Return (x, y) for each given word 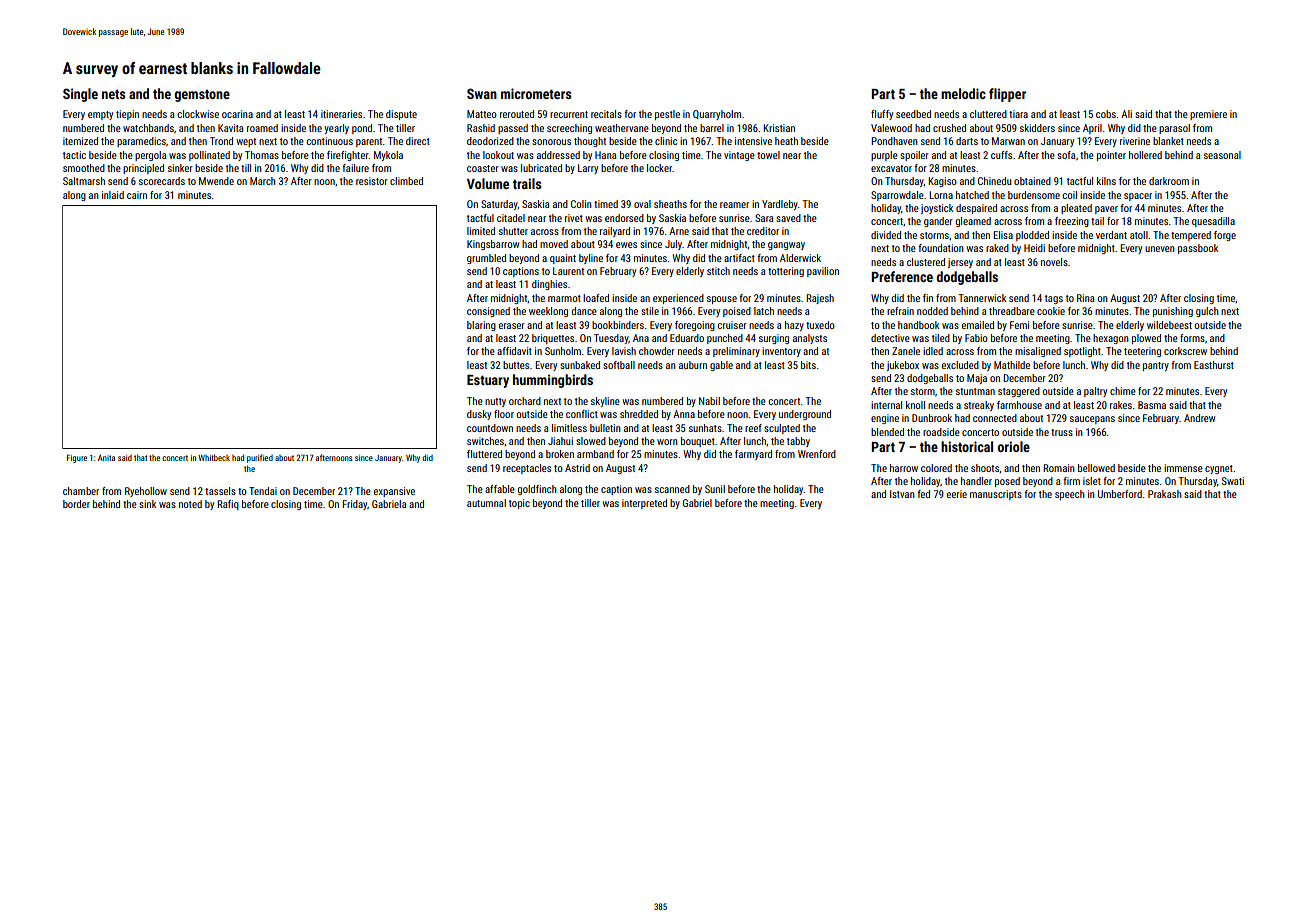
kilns (1106, 181)
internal (886, 405)
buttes (516, 365)
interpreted (644, 504)
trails (527, 183)
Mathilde (1012, 365)
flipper (1007, 95)
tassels (220, 491)
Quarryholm (717, 115)
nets (114, 94)
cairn (137, 195)
